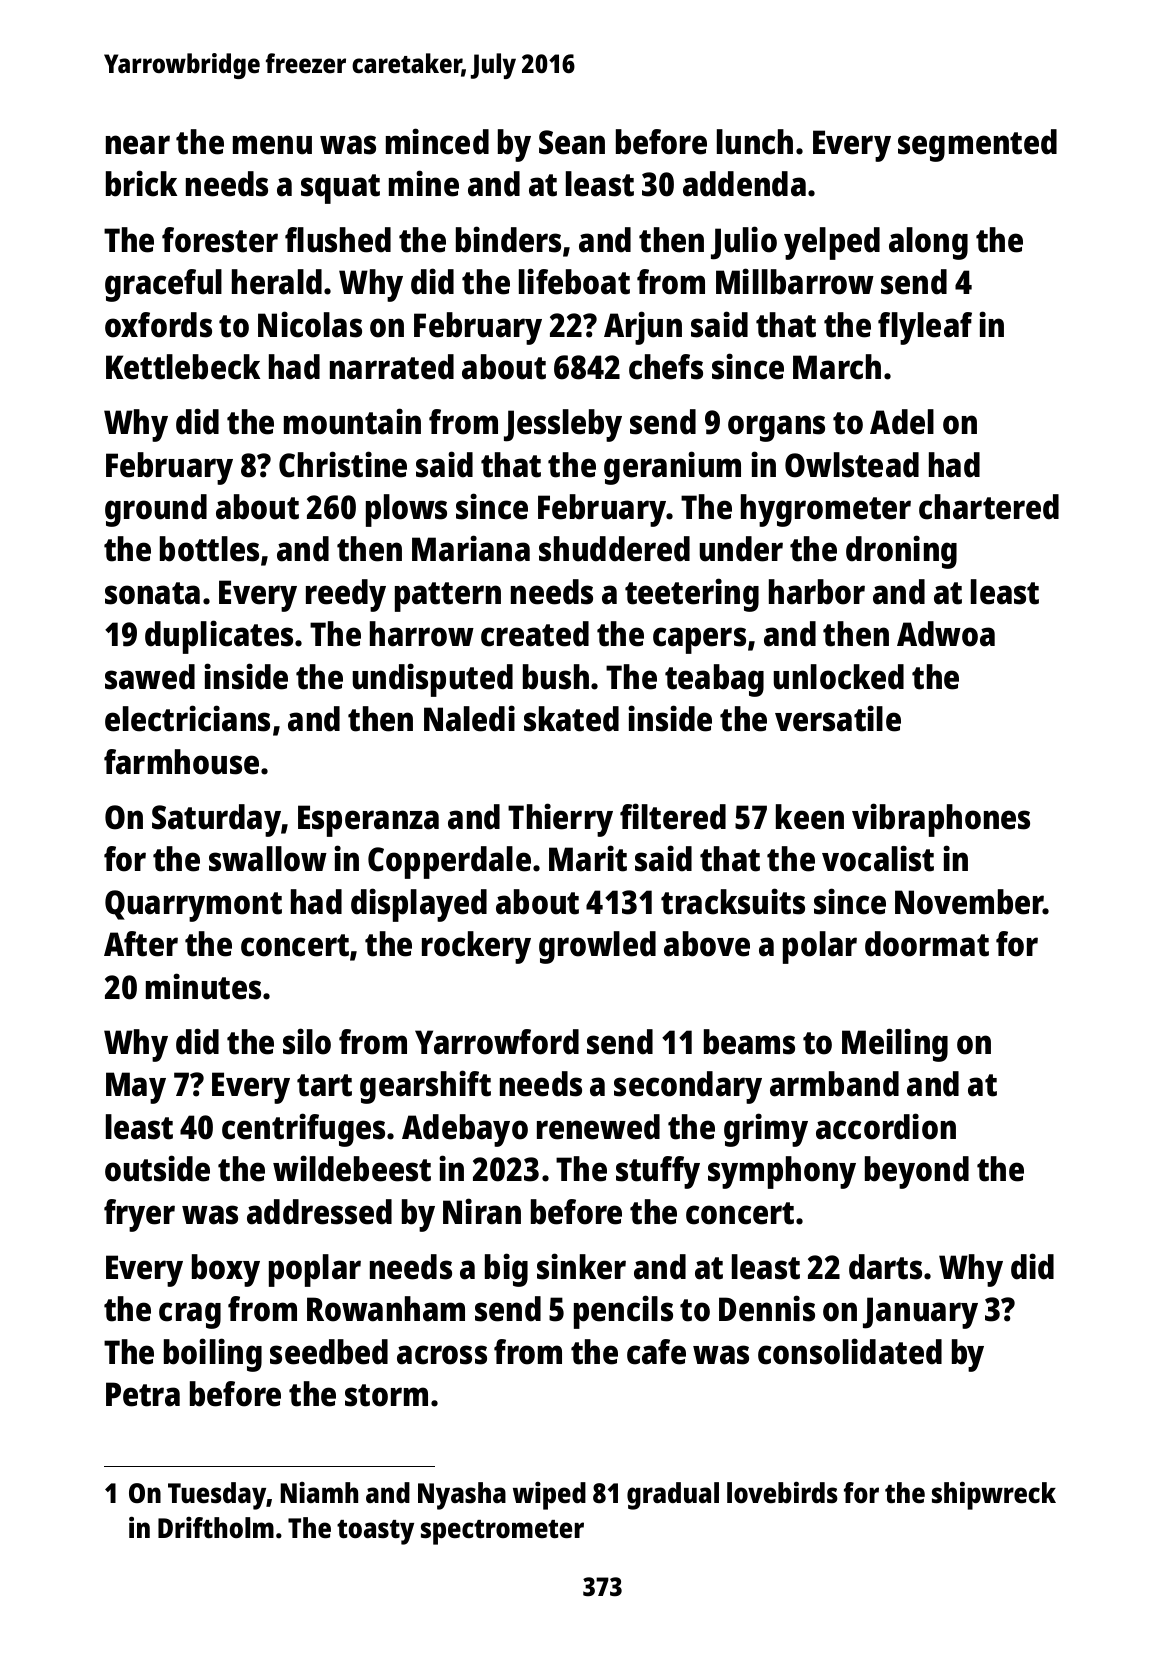 The image size is (1165, 1654). Describe the element at coordinates (927, 944) in the screenshot. I see `doormat` at that location.
